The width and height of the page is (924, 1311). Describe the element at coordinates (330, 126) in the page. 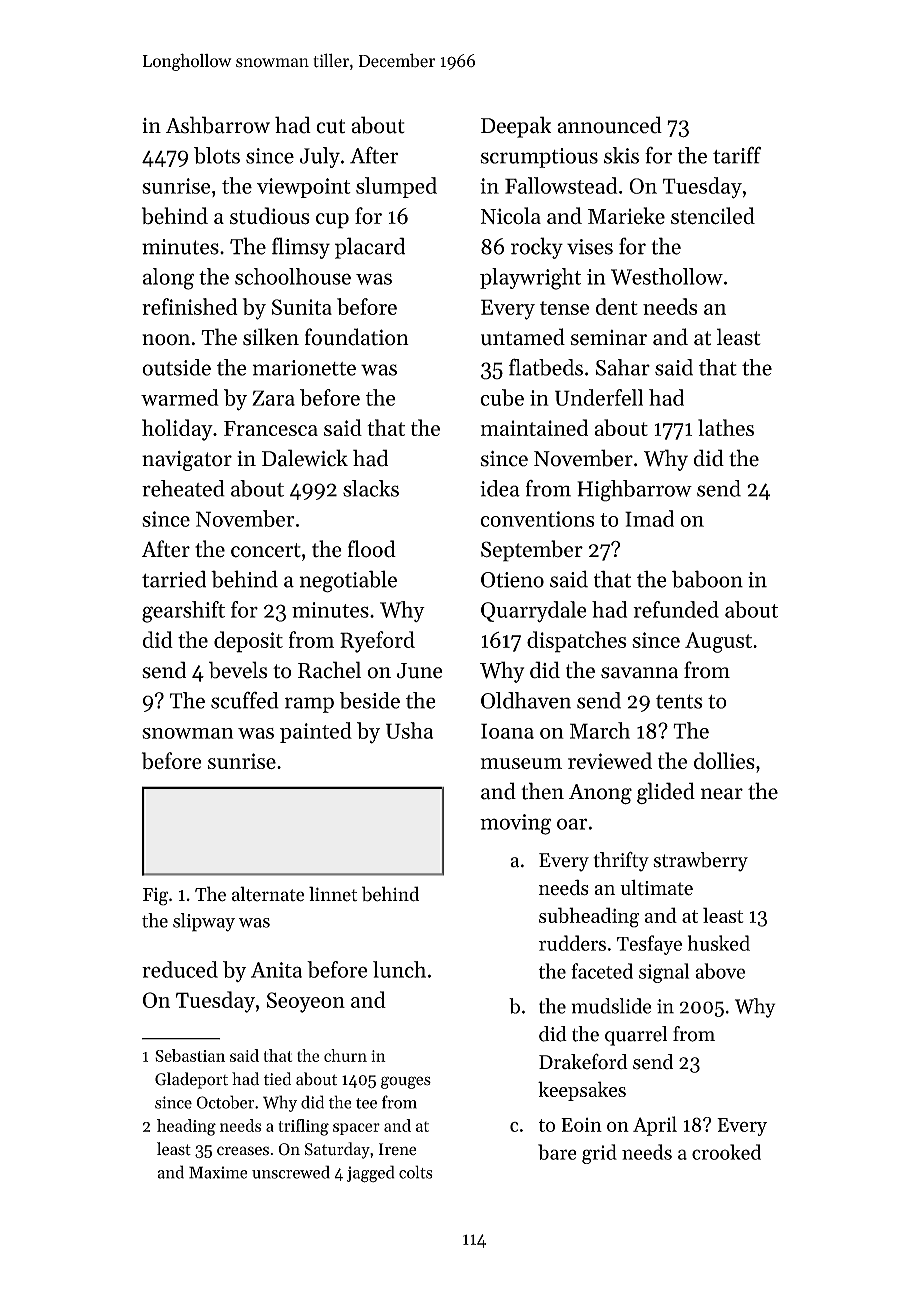

I see `cut` at that location.
